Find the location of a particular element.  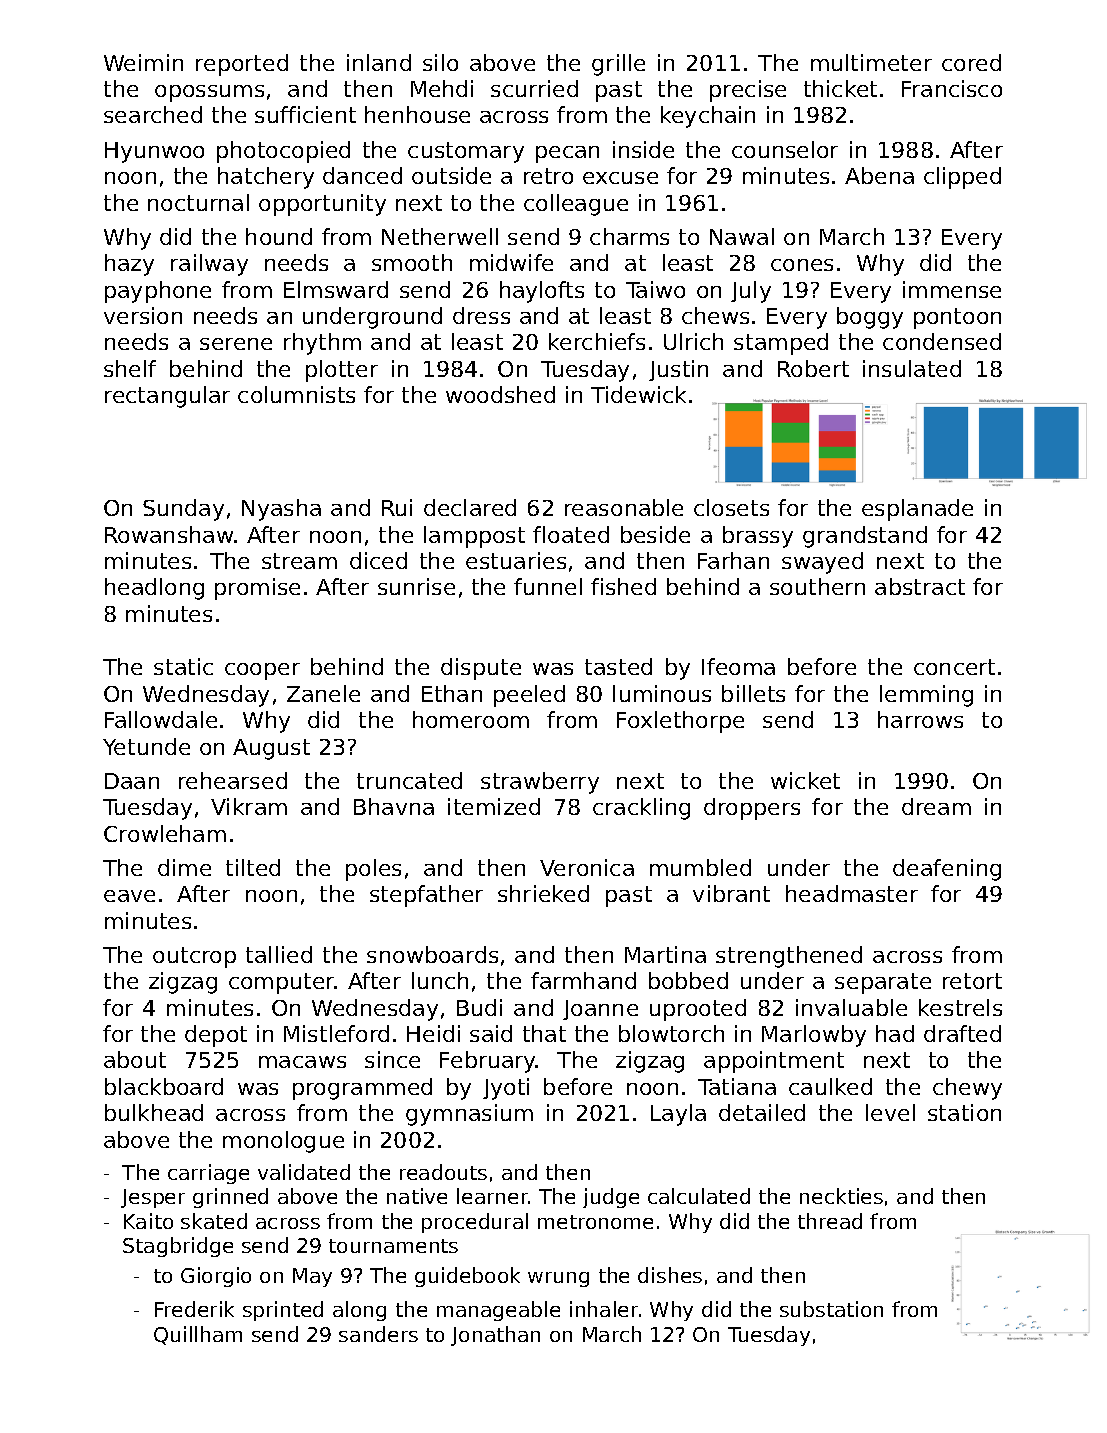

Taiwo is located at coordinates (655, 289).
